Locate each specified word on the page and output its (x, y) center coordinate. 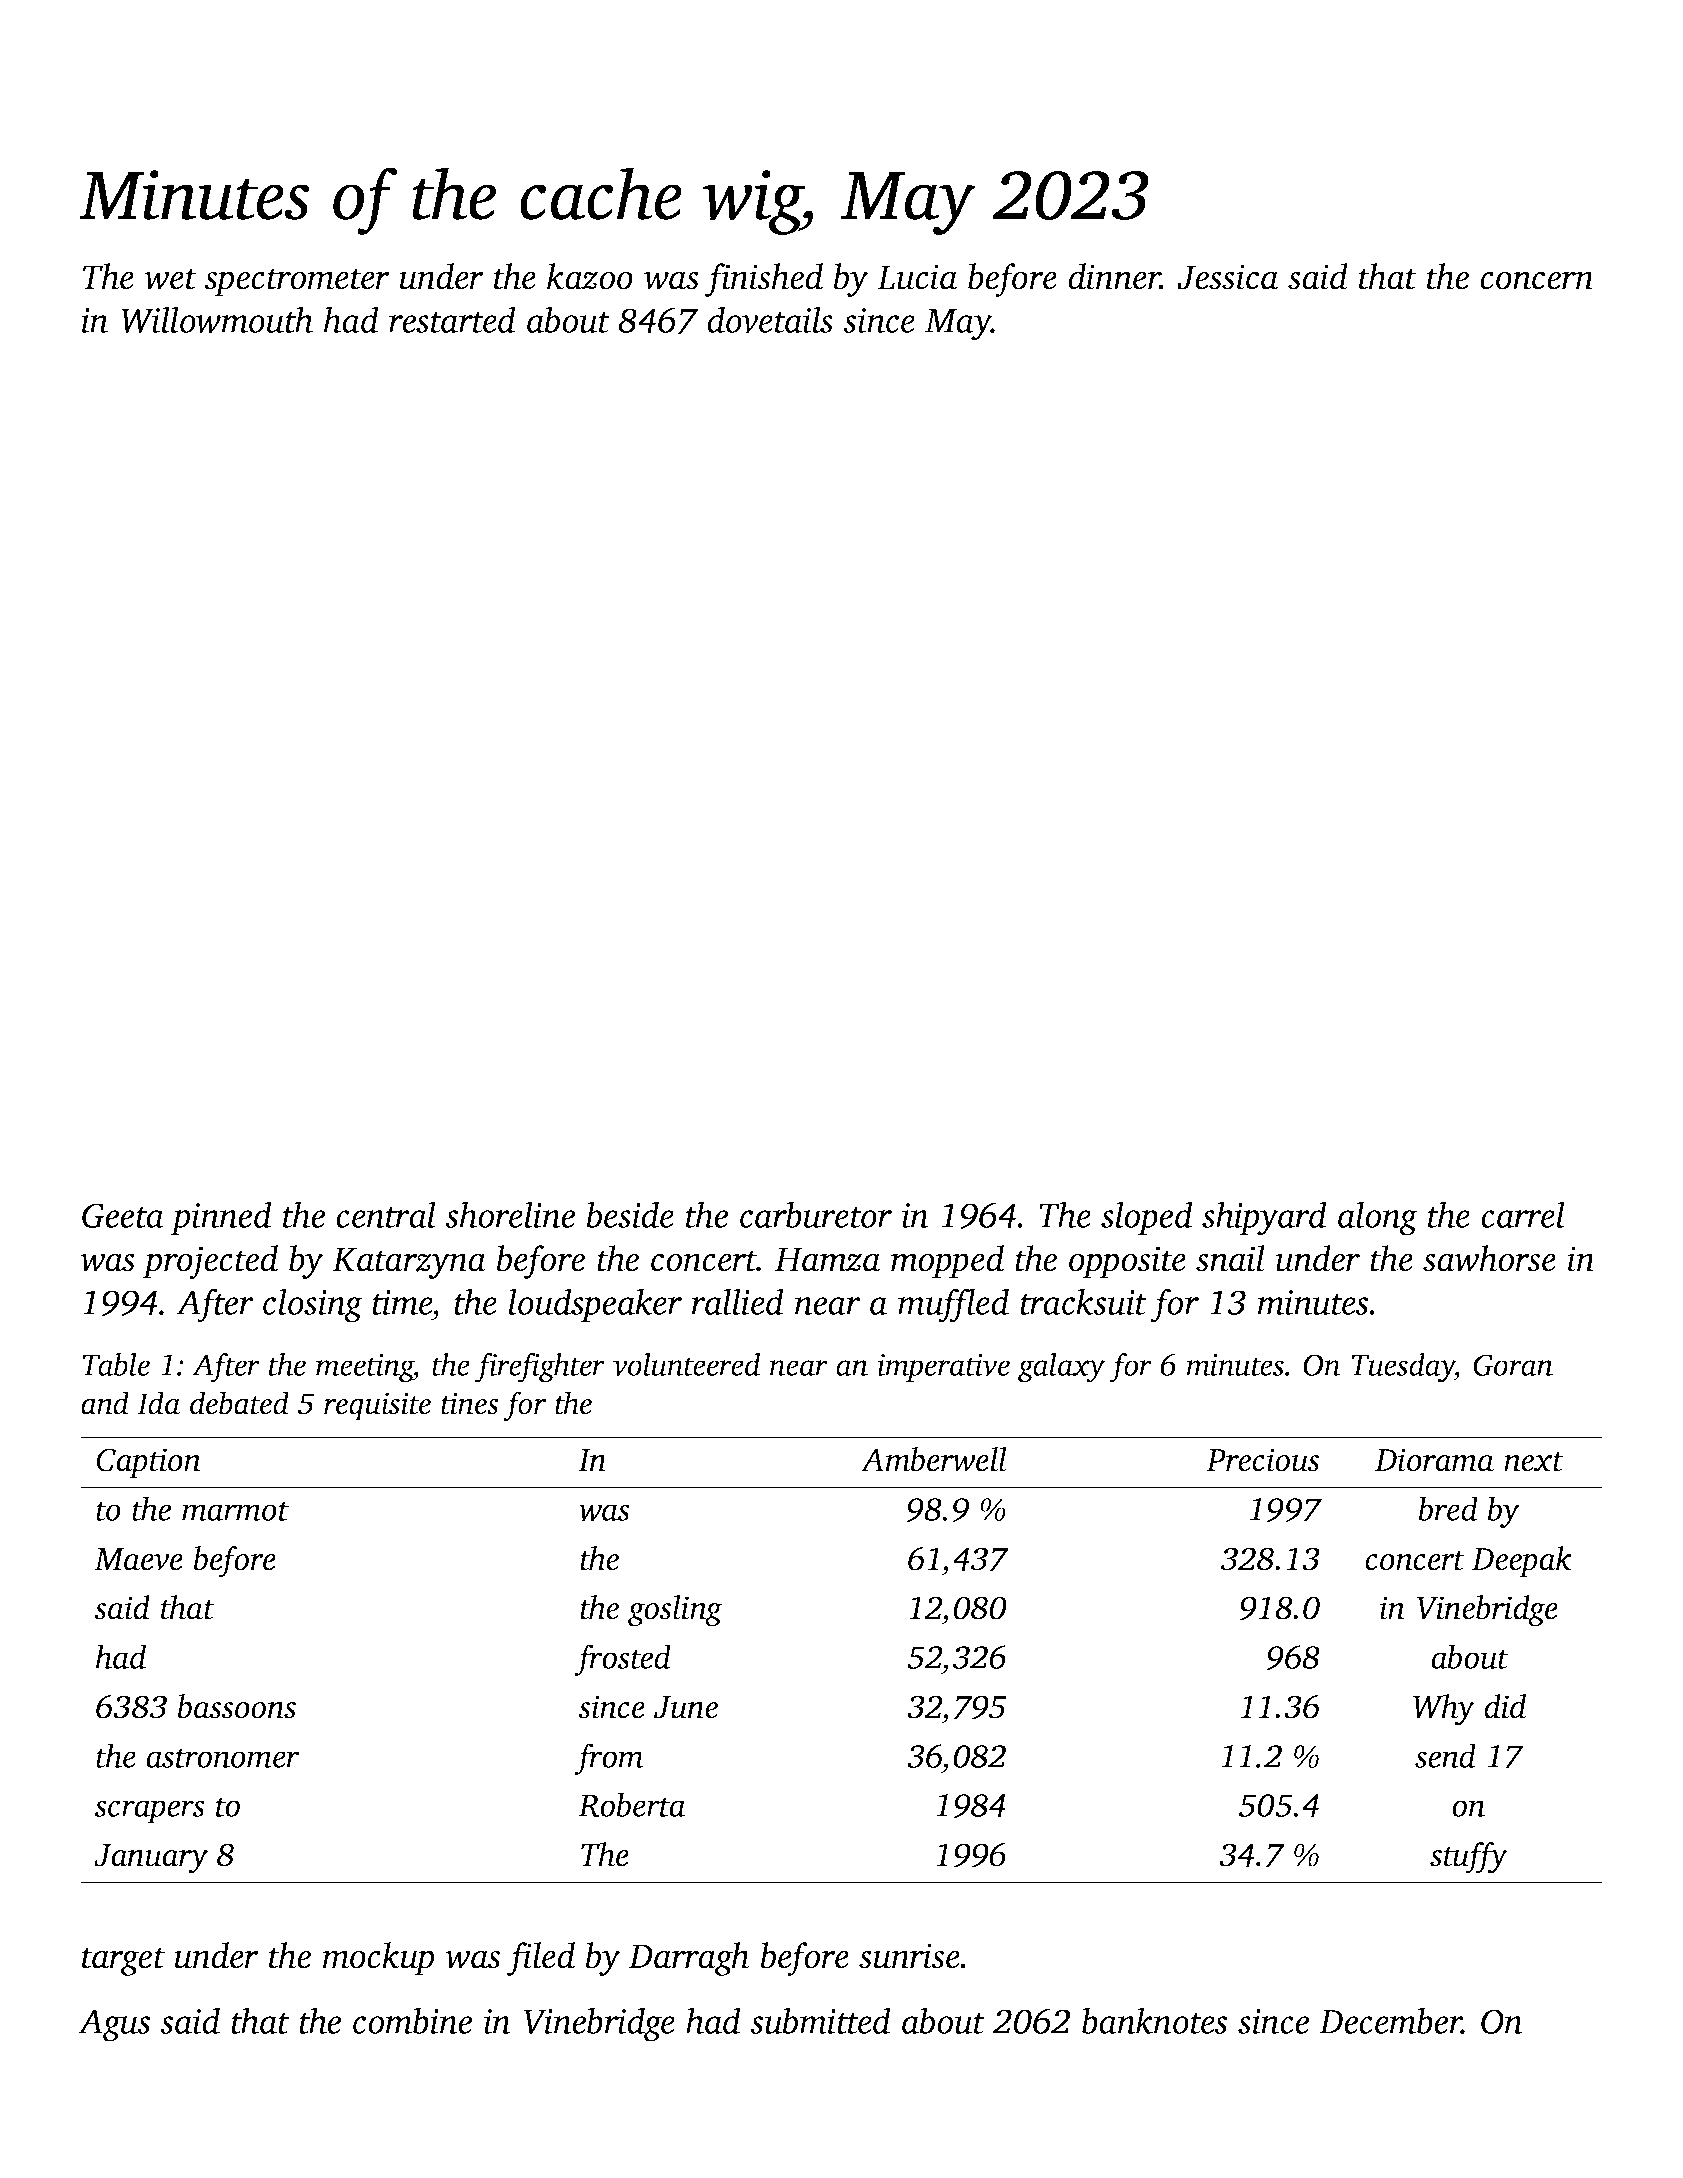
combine (412, 2020)
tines (470, 1403)
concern (1537, 280)
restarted (452, 319)
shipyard (1264, 1218)
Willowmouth (217, 319)
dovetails (770, 319)
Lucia (917, 277)
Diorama (1434, 1460)
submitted (820, 2020)
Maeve (138, 1559)
